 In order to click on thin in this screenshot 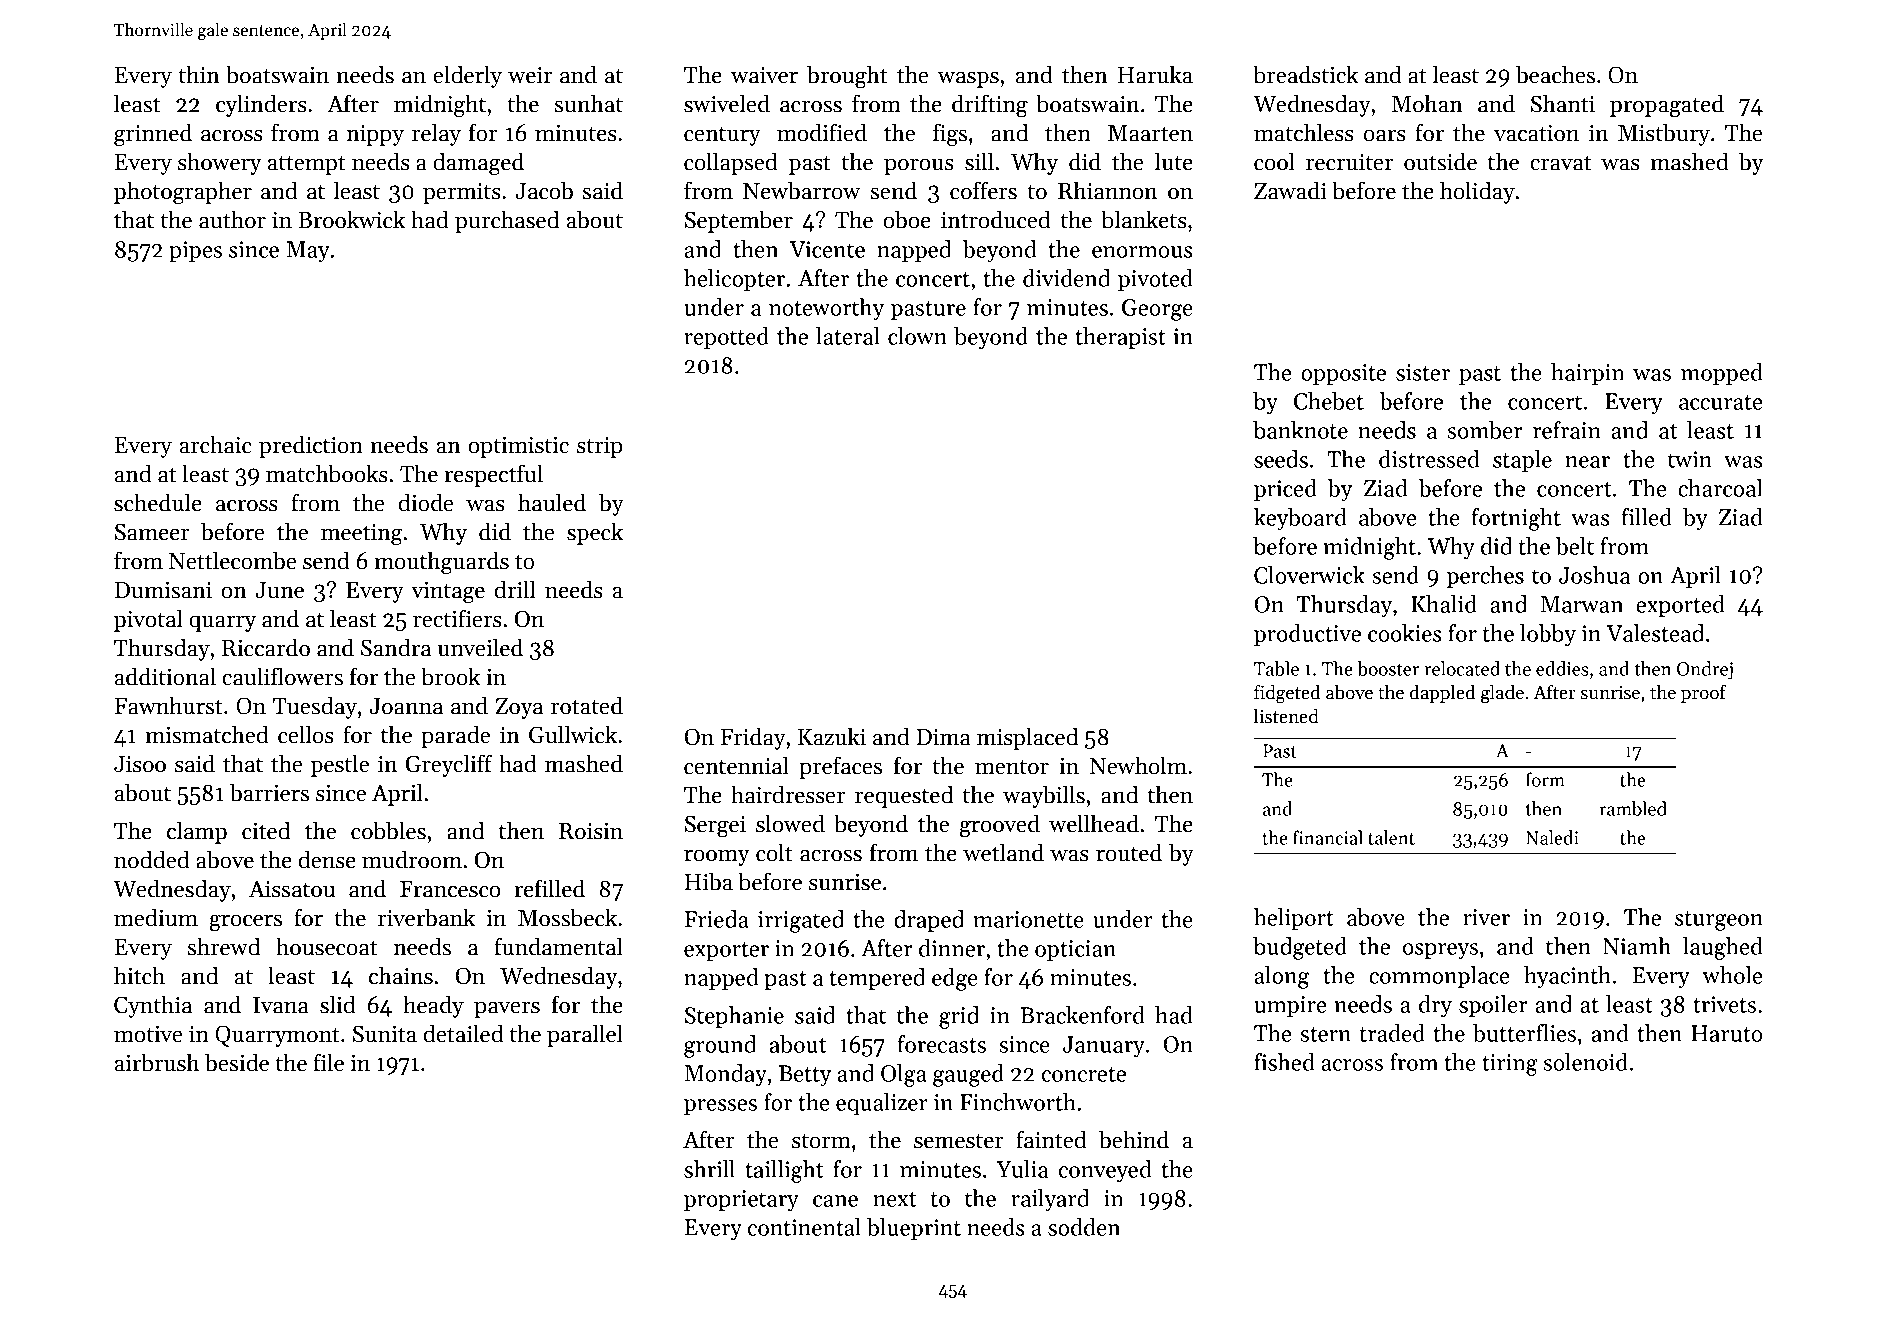, I will do `click(199, 74)`.
